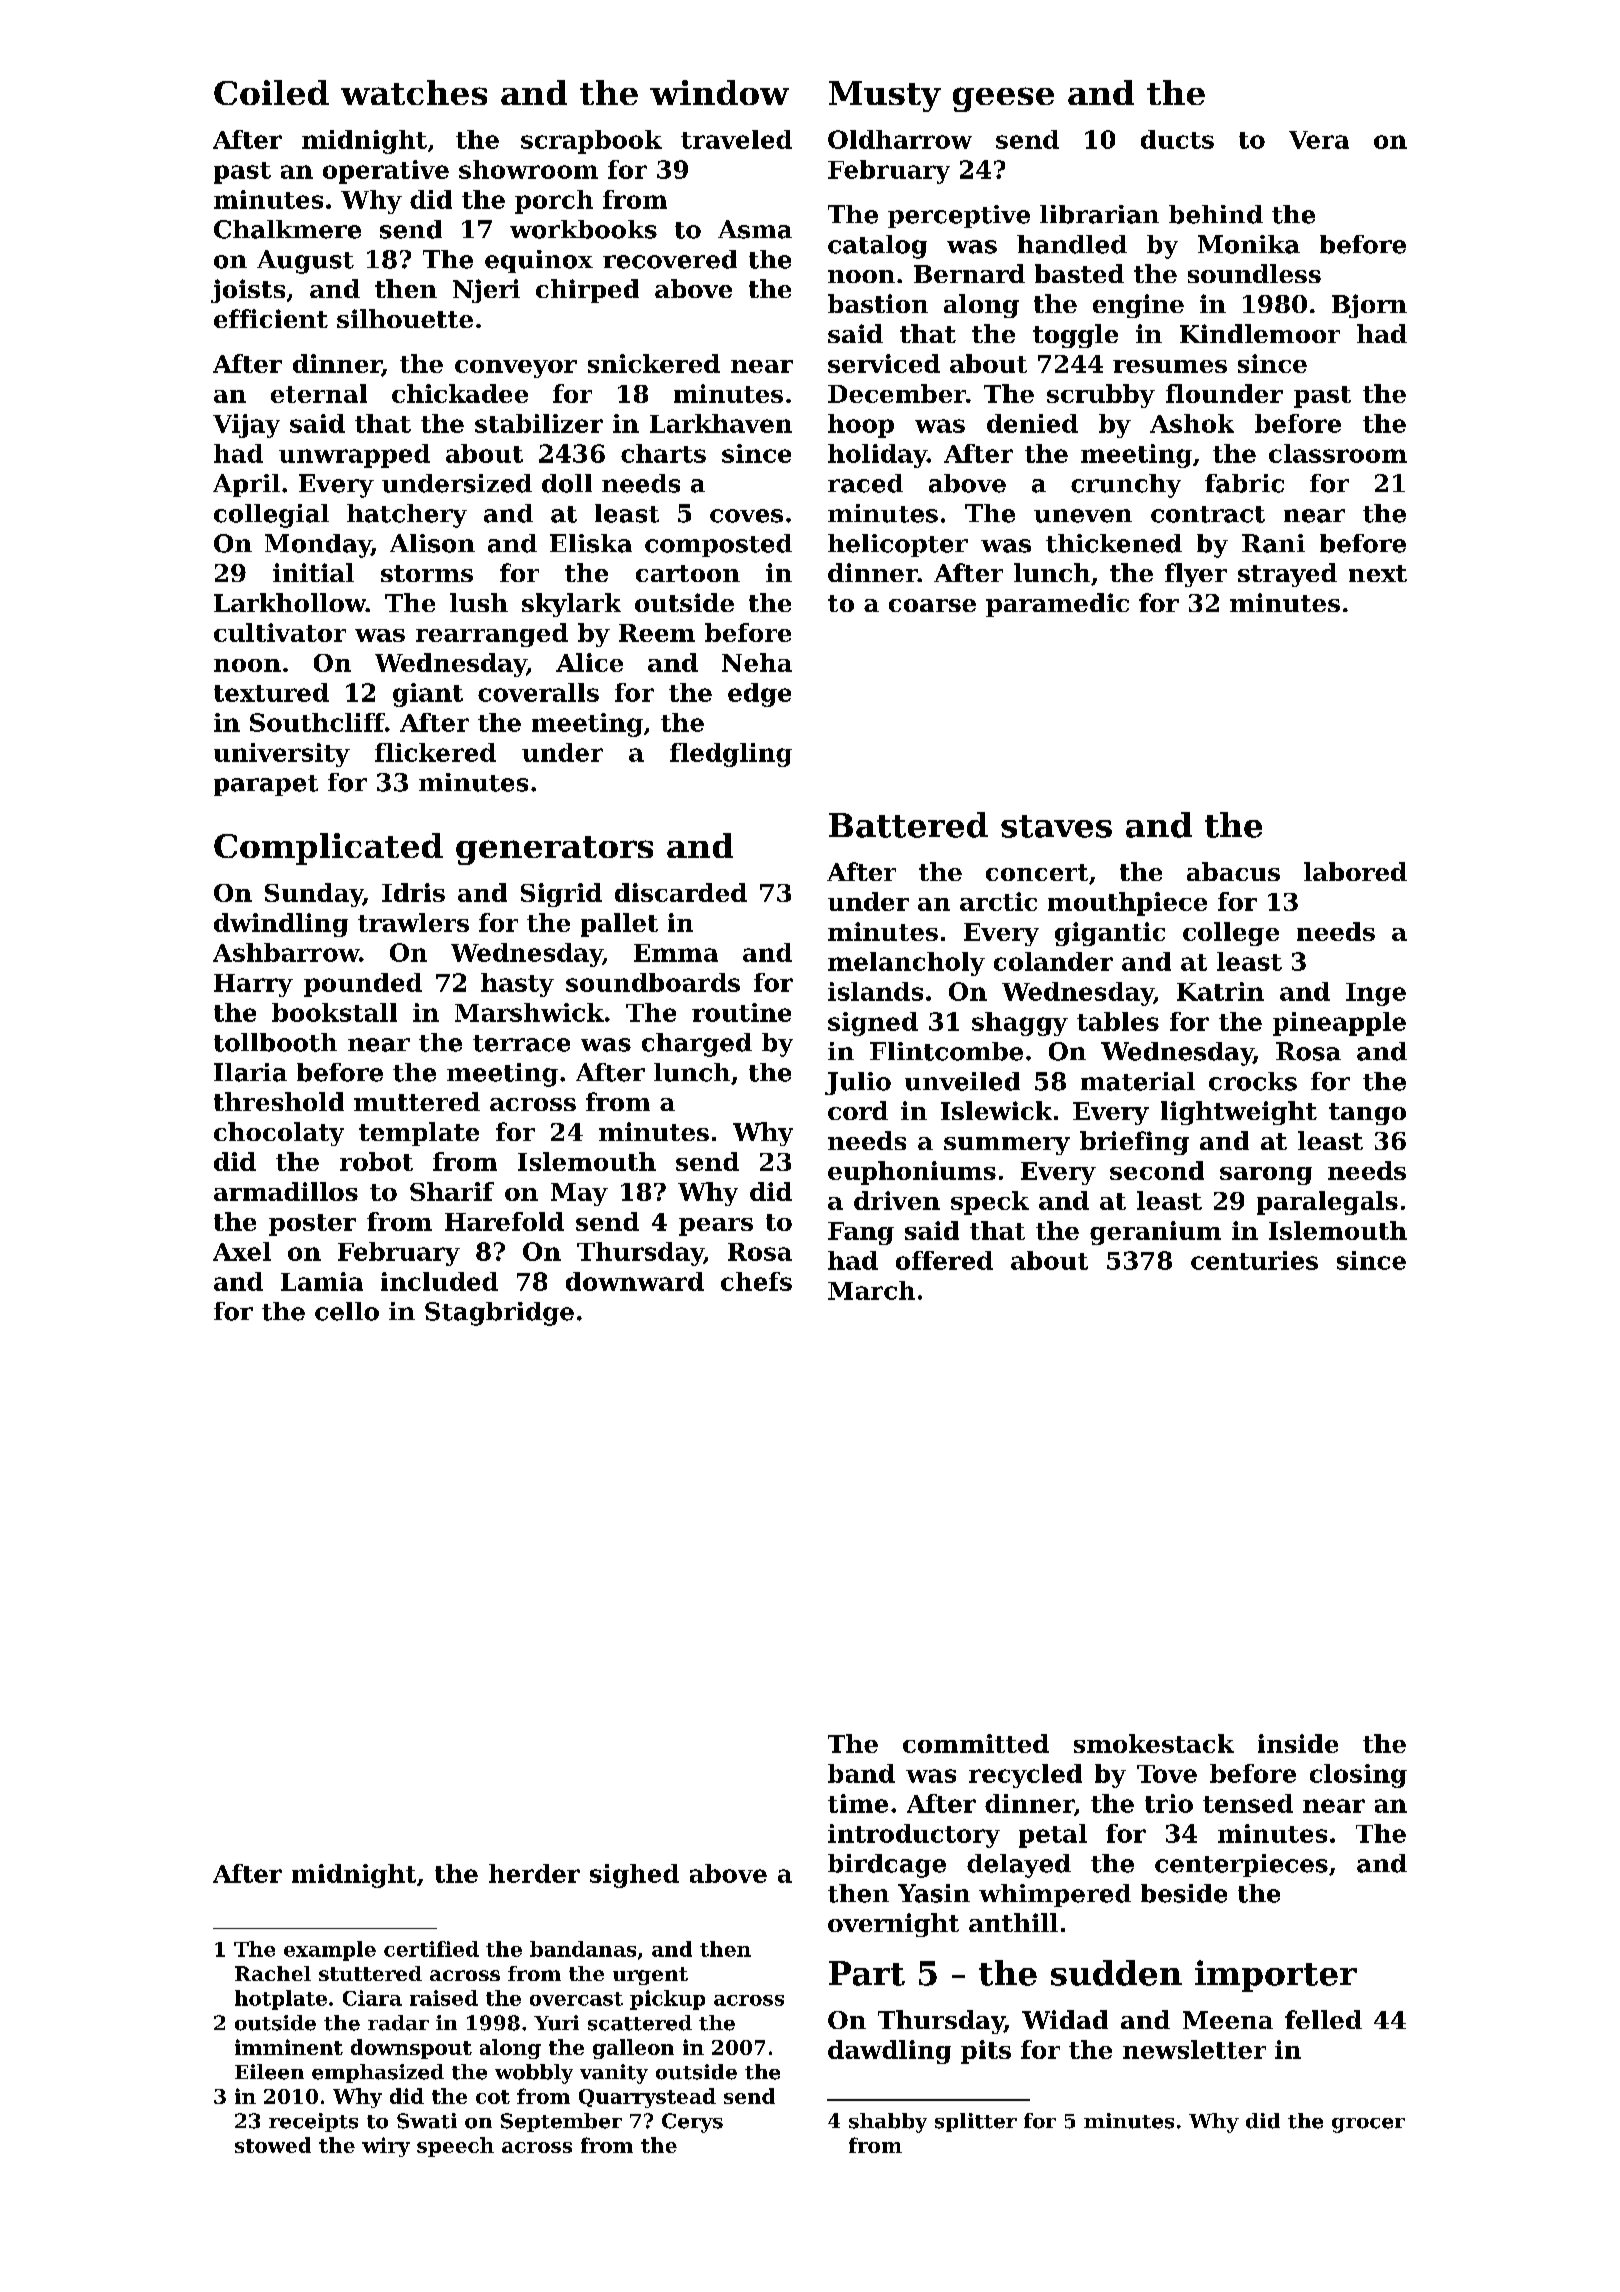 The height and width of the screenshot is (2292, 1620). I want to click on ducts, so click(1177, 139).
